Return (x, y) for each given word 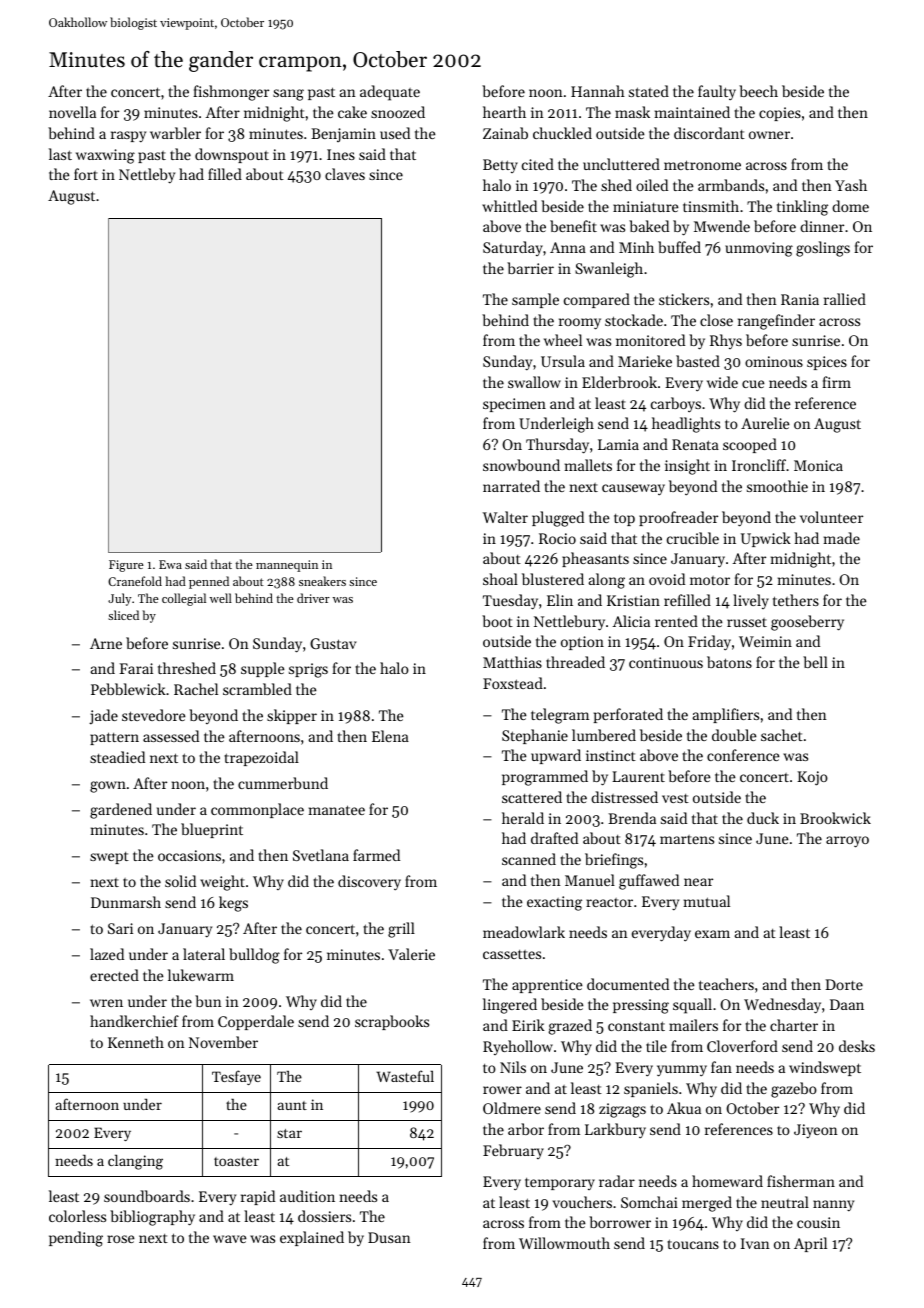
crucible (693, 538)
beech (758, 91)
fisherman (801, 1181)
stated (649, 91)
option (582, 643)
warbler (175, 133)
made (842, 538)
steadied (117, 757)
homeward (727, 1181)
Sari (120, 928)
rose (121, 1239)
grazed (570, 1027)
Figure (126, 566)
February (513, 1151)
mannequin (287, 566)
